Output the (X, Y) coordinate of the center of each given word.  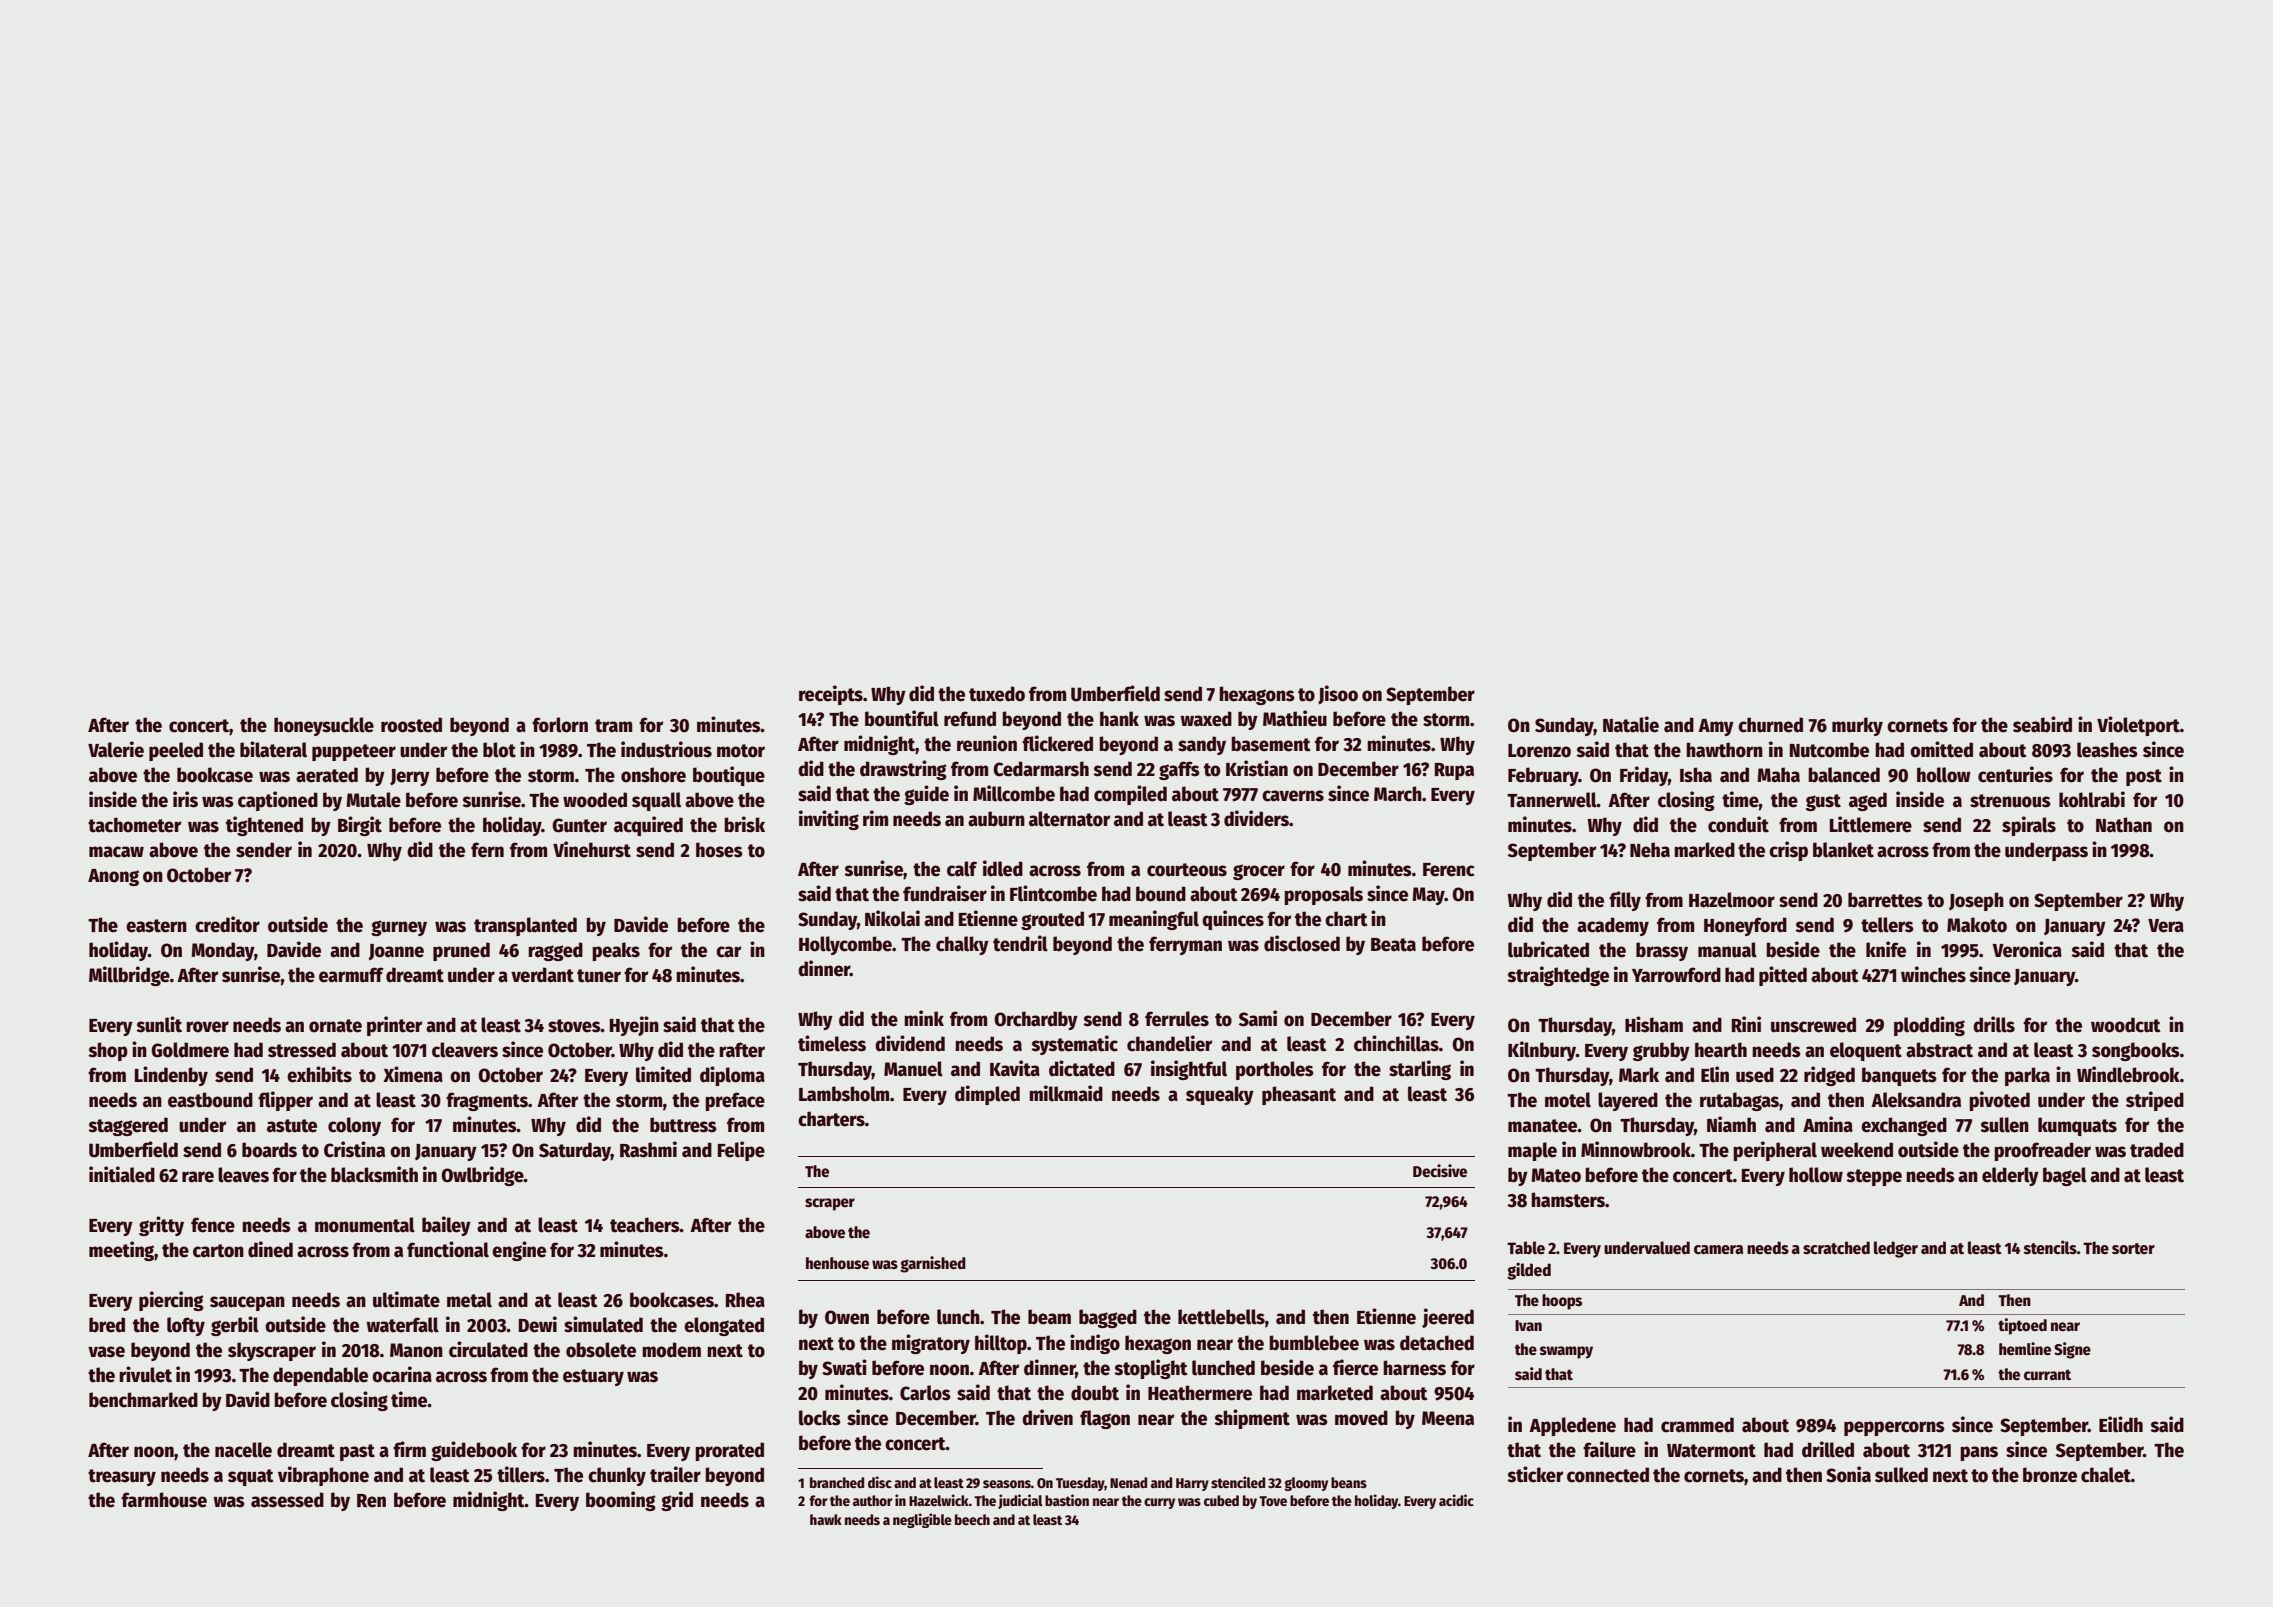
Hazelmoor (1732, 900)
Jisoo (1338, 694)
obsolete (601, 1350)
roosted (411, 725)
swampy (1566, 1352)
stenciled (1238, 1482)
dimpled (987, 1095)
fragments (487, 1101)
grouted (1052, 920)
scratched (1836, 1248)
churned (1770, 725)
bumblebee (1314, 1343)
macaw (116, 852)
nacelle (243, 1450)
